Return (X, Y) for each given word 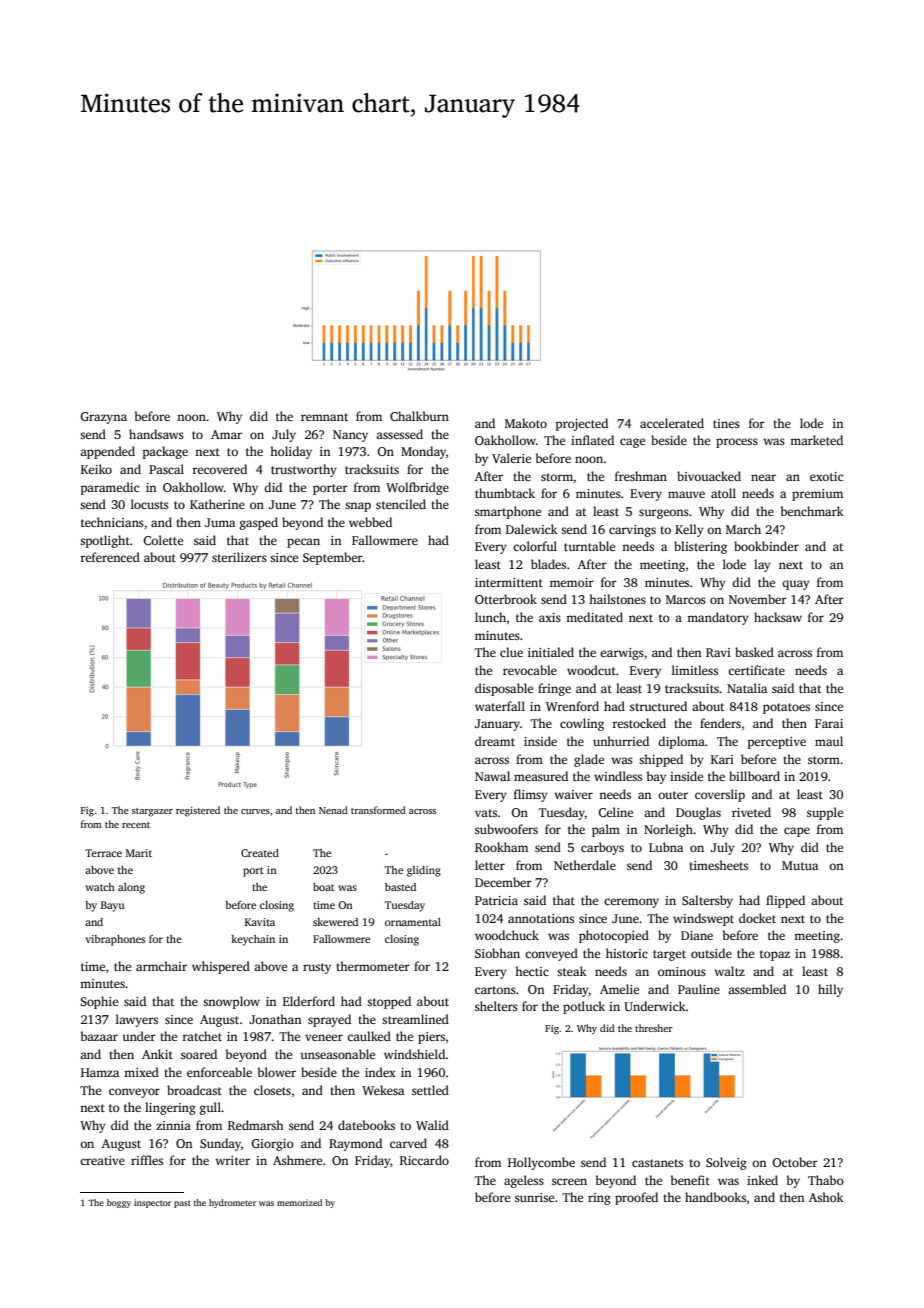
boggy (119, 1203)
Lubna (666, 847)
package (165, 452)
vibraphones (115, 940)
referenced (110, 557)
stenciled (401, 504)
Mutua (800, 865)
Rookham (501, 847)
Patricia (496, 900)
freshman (641, 476)
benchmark (812, 511)
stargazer (152, 812)
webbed (370, 522)
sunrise (534, 1197)
